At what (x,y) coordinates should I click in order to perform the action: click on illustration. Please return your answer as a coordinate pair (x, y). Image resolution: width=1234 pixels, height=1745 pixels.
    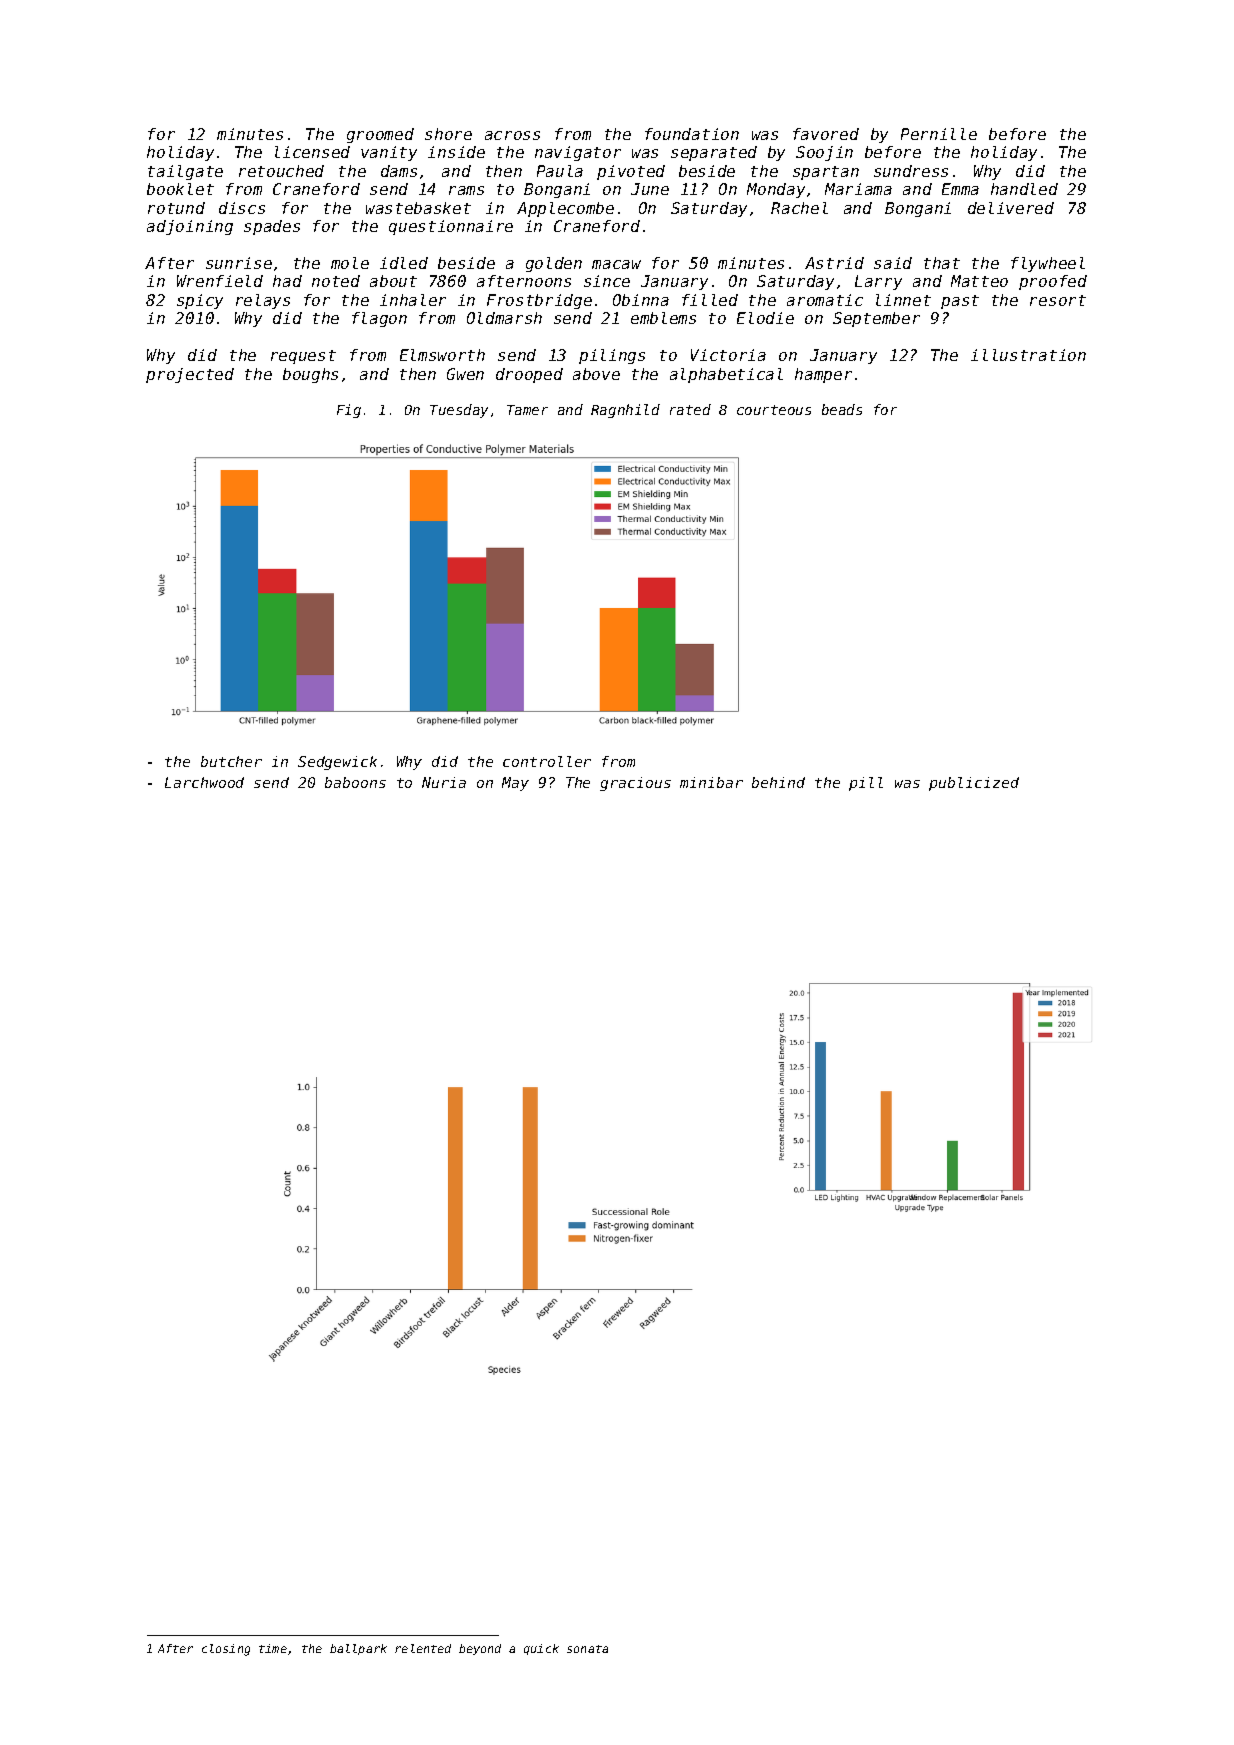
    Looking at the image, I should click on (1028, 355).
